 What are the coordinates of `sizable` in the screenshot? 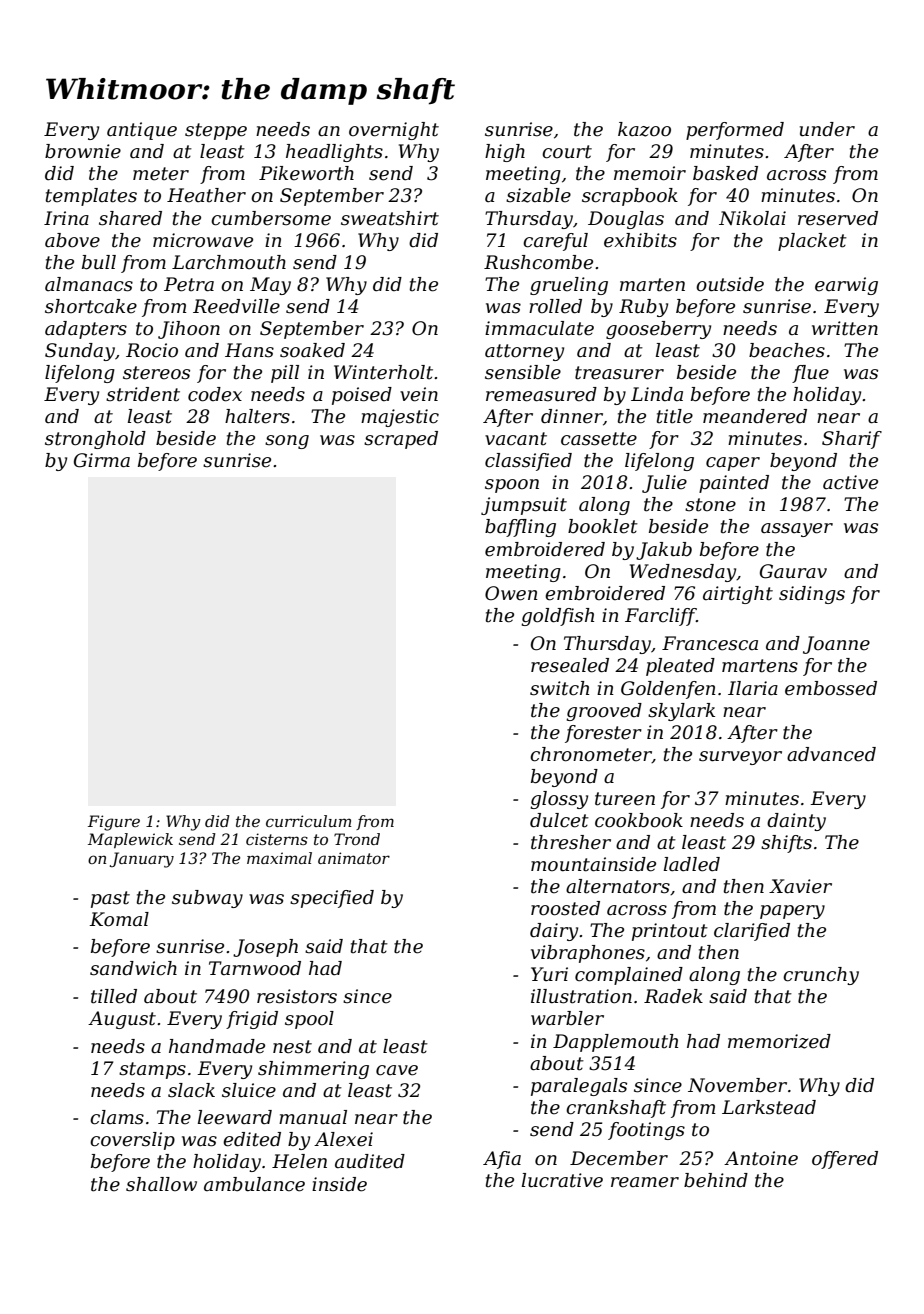 It's located at (538, 195).
